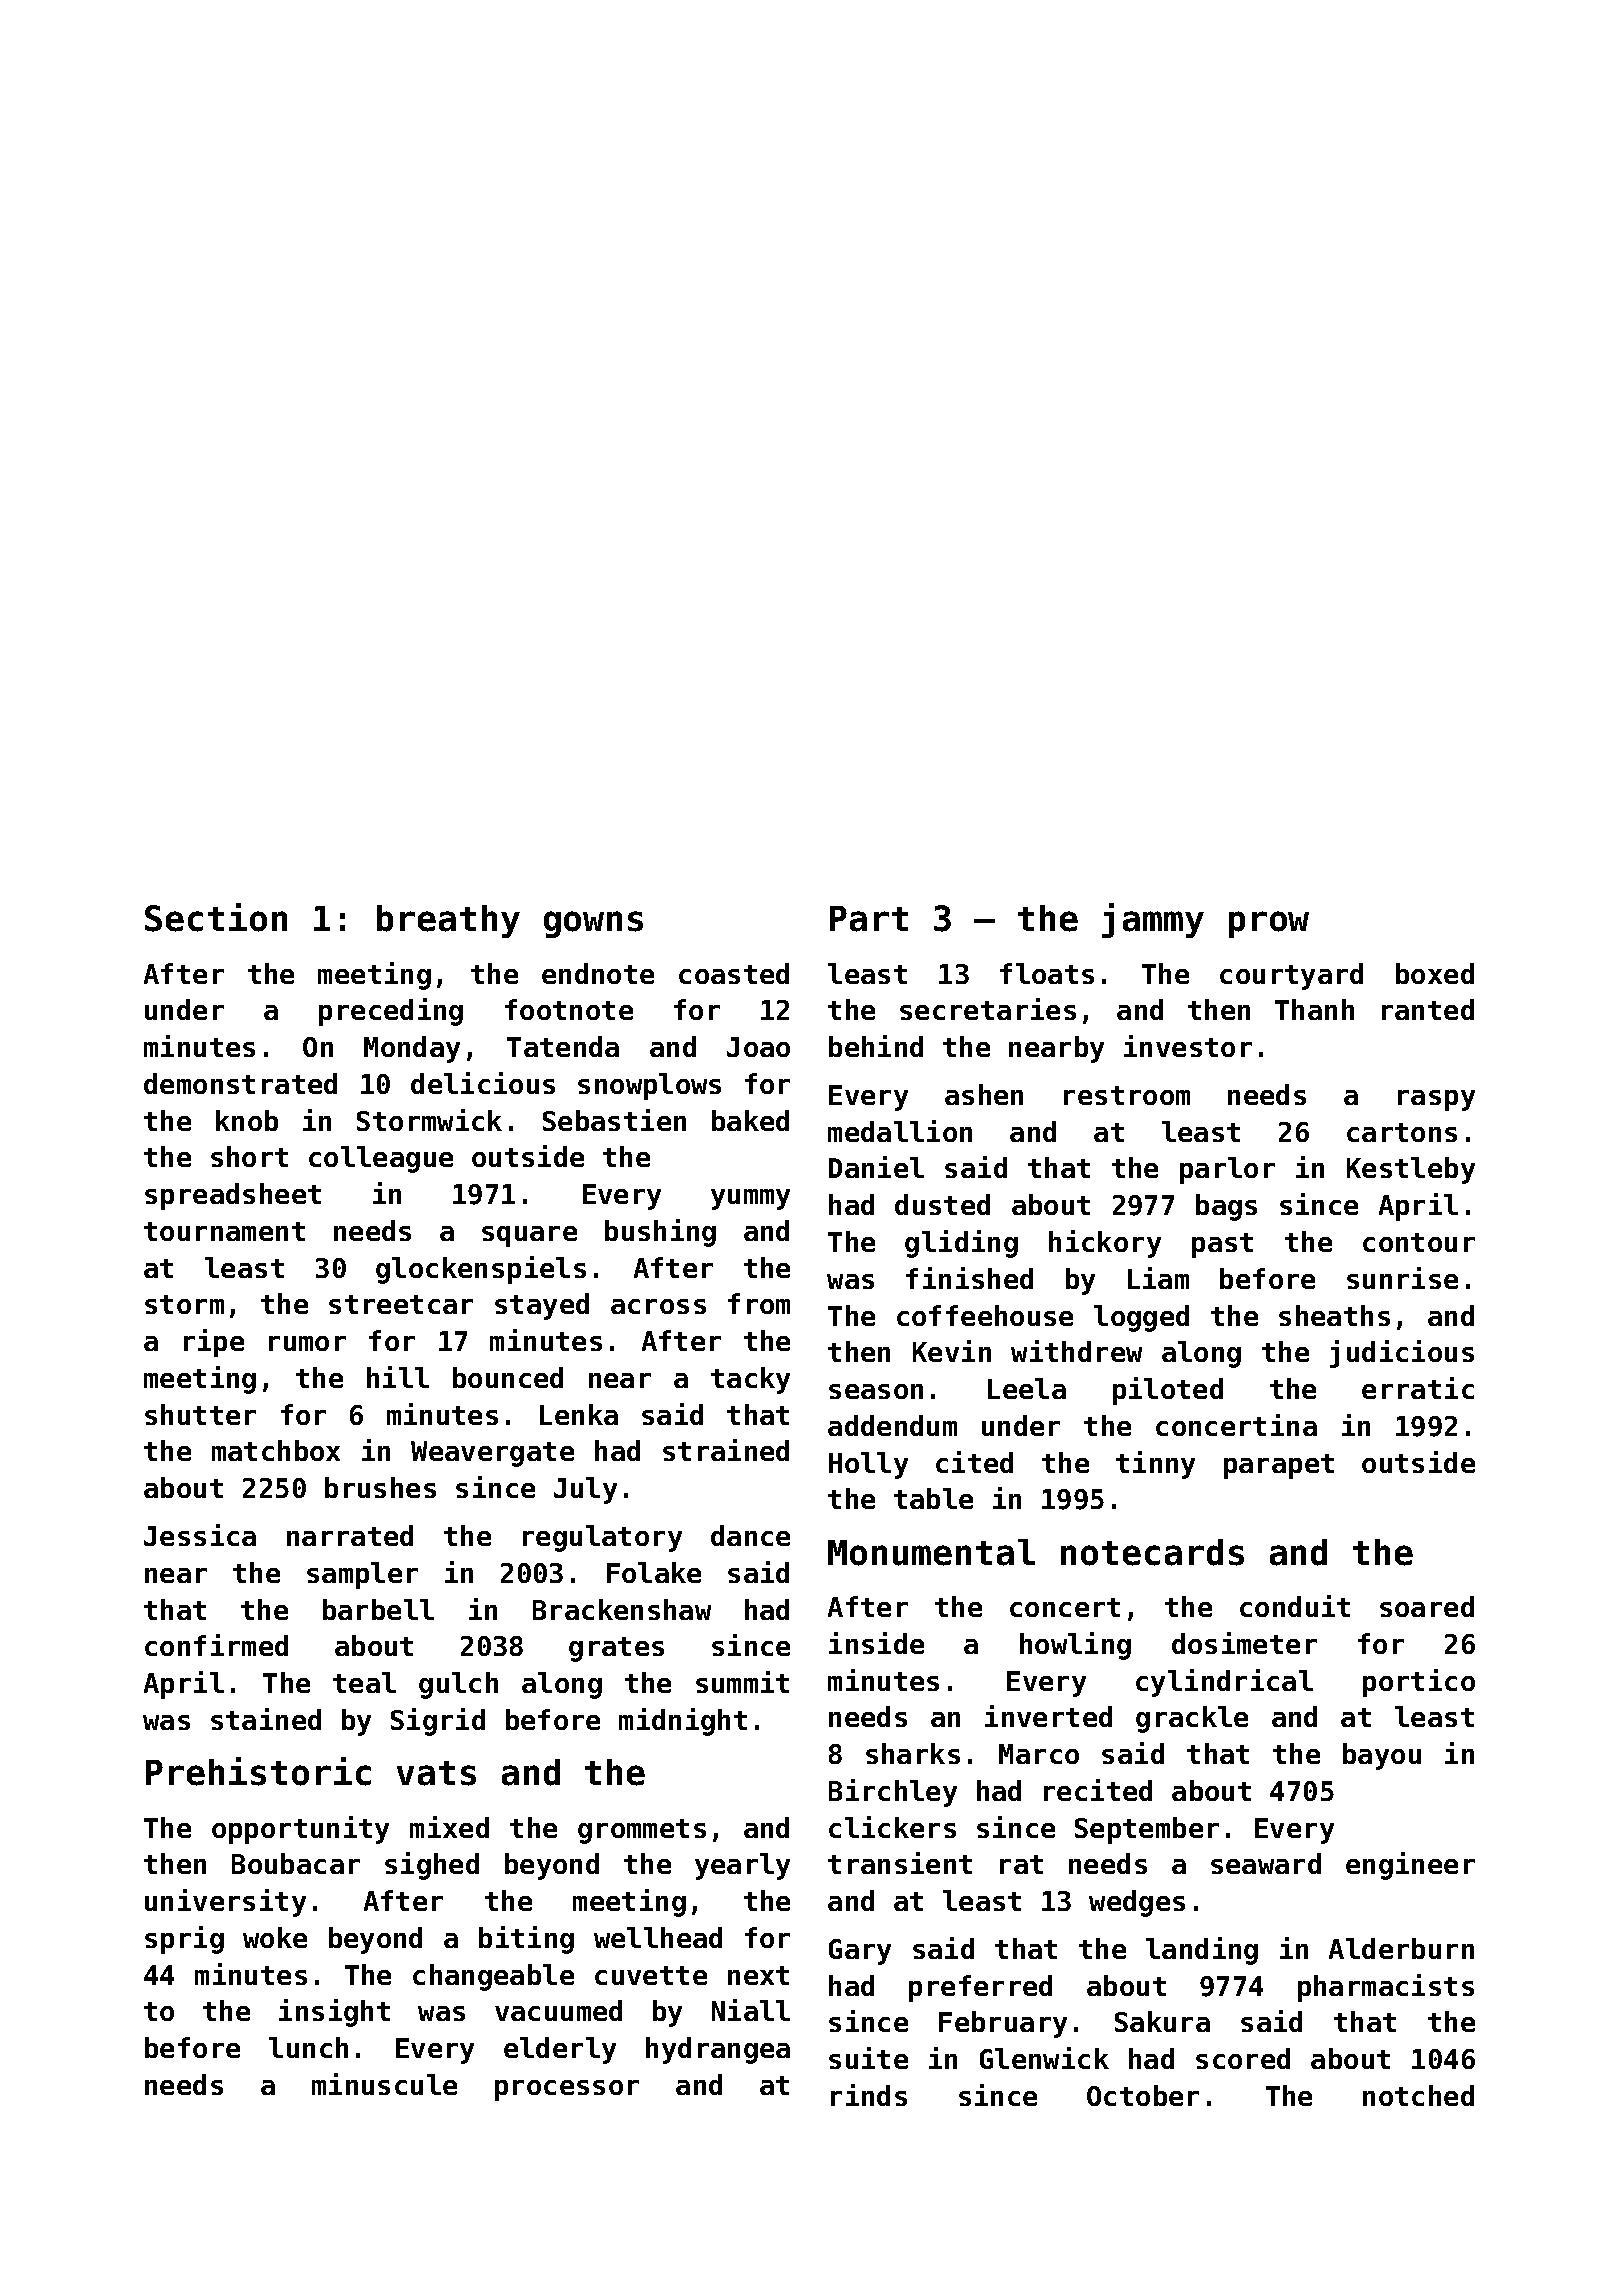 This document has width=1620, height=2292. What do you see at coordinates (214, 1343) in the document?
I see `ripe` at bounding box center [214, 1343].
